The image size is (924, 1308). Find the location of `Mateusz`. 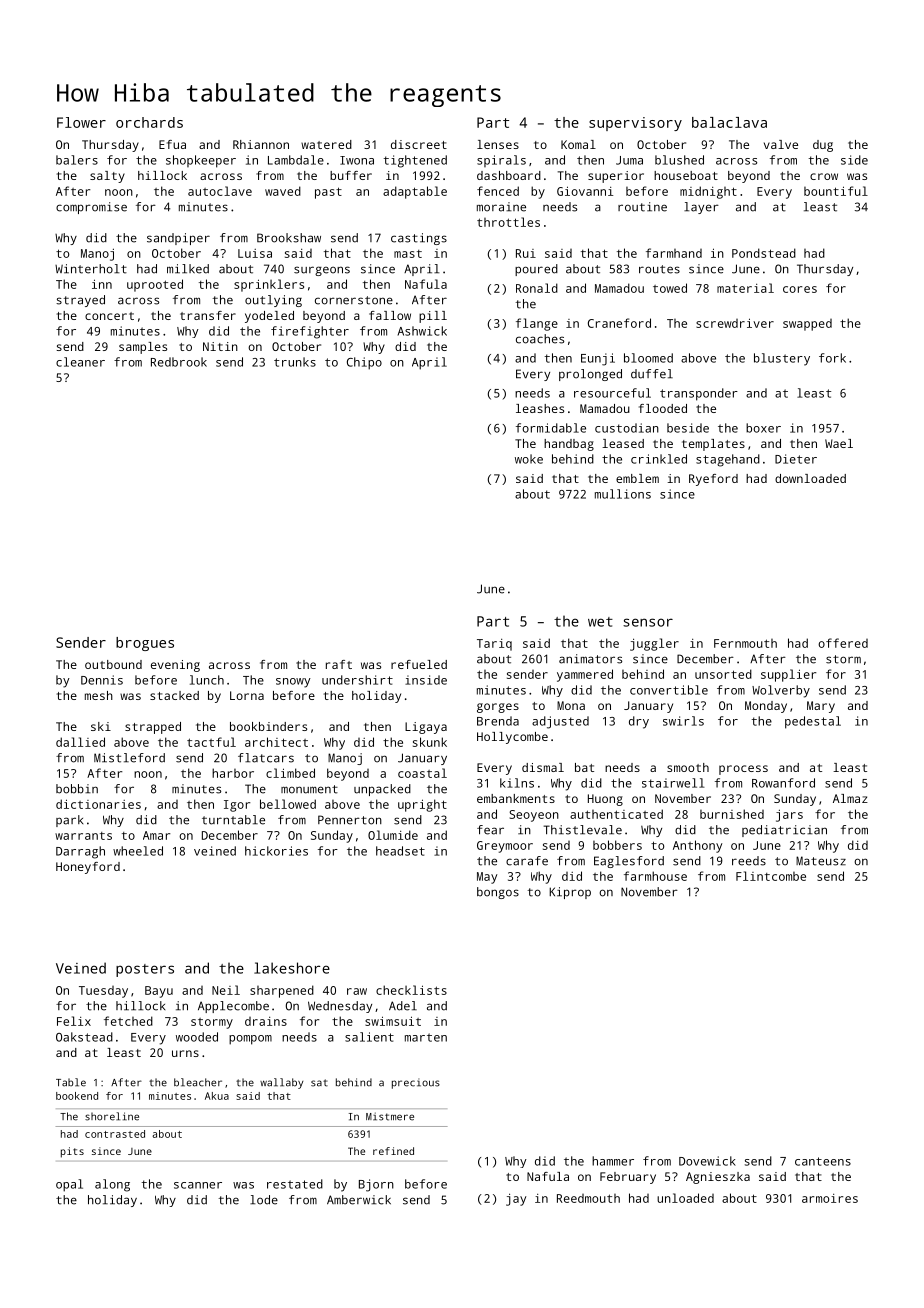

Mateusz is located at coordinates (821, 861).
